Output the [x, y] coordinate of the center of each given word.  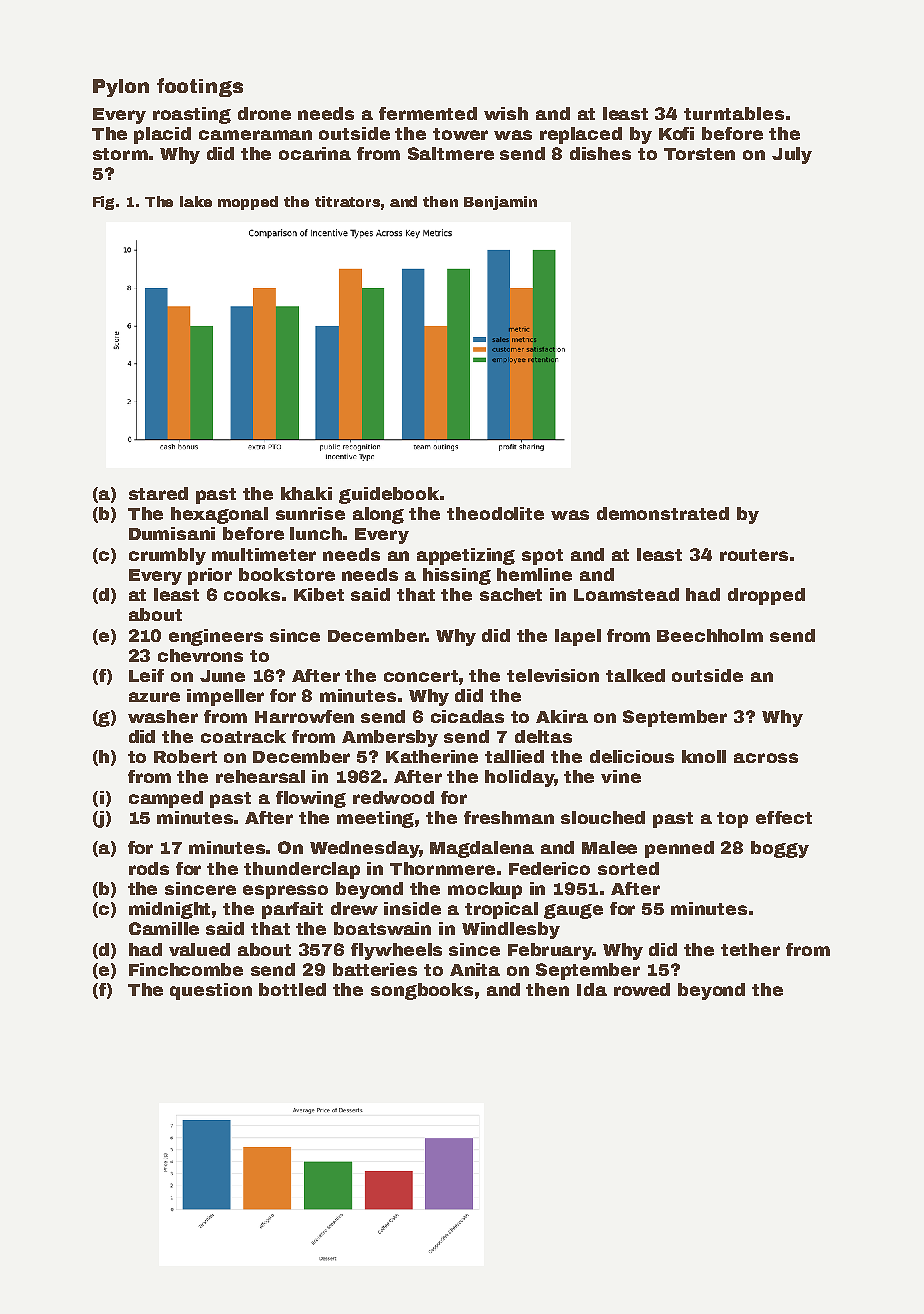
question [211, 991]
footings [200, 87]
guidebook [389, 495]
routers [754, 555]
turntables [734, 113]
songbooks [422, 991]
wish [506, 113]
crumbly [167, 556]
